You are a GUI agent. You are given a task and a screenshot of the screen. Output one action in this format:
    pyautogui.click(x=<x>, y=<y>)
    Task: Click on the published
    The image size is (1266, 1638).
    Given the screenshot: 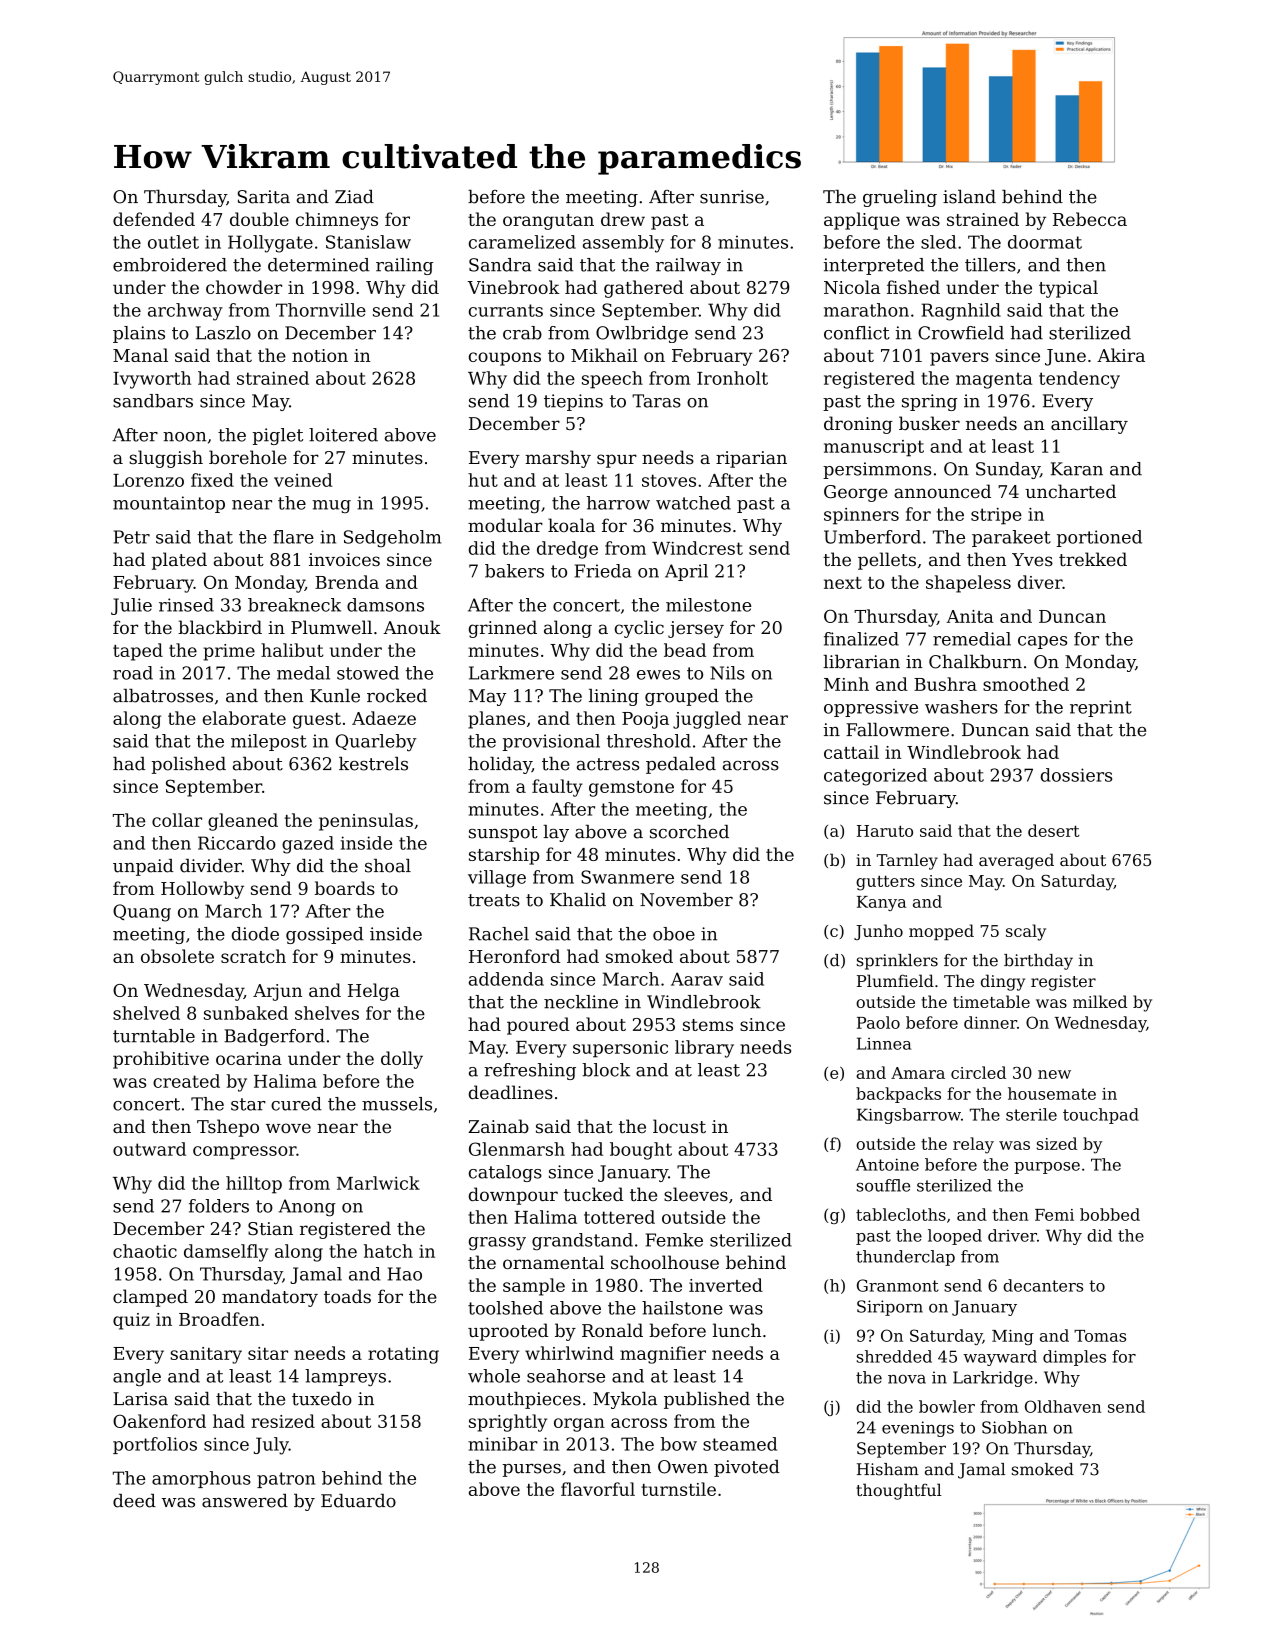 What is the action you would take?
    pyautogui.click(x=707, y=1400)
